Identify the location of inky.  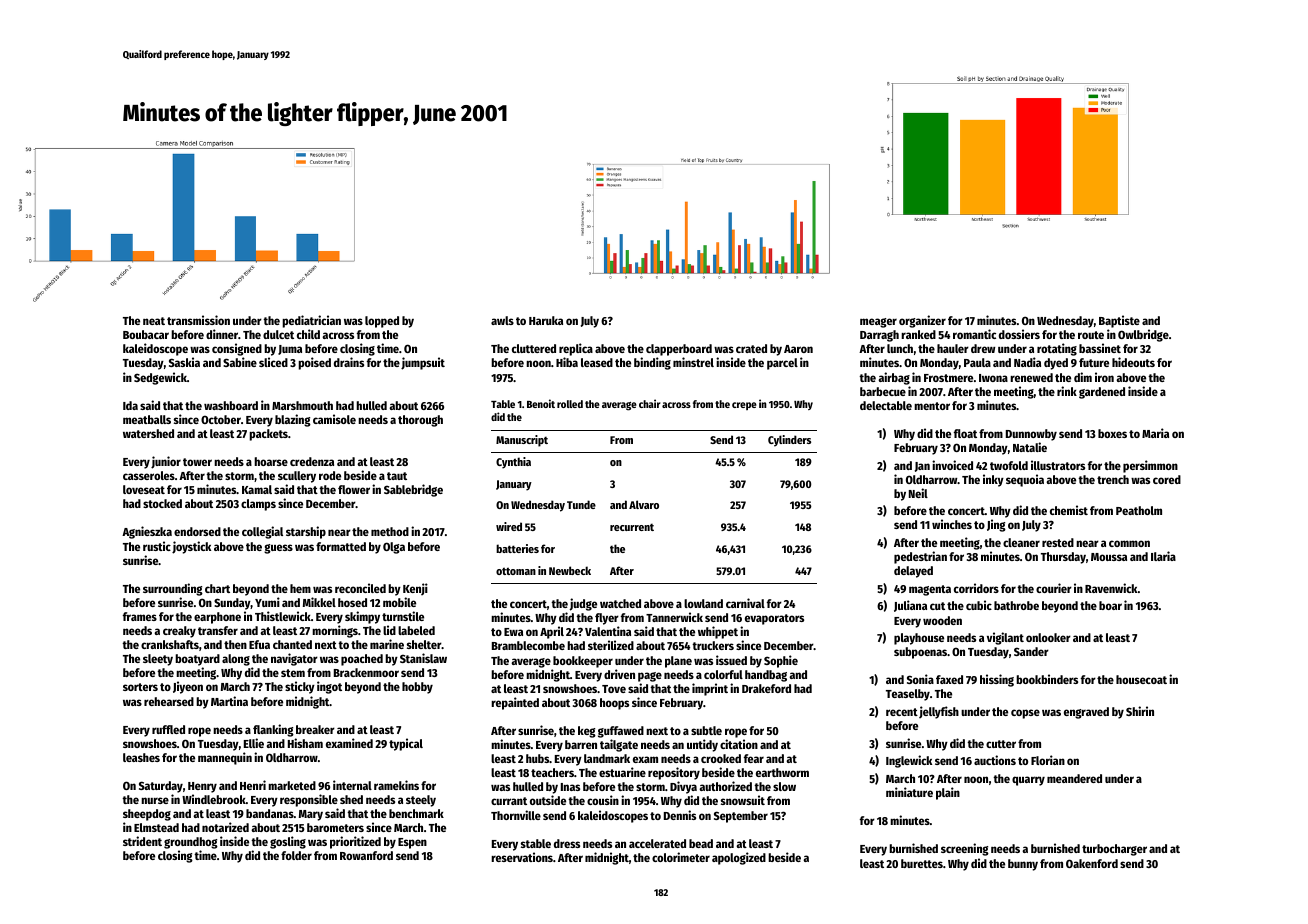
(993, 480).
